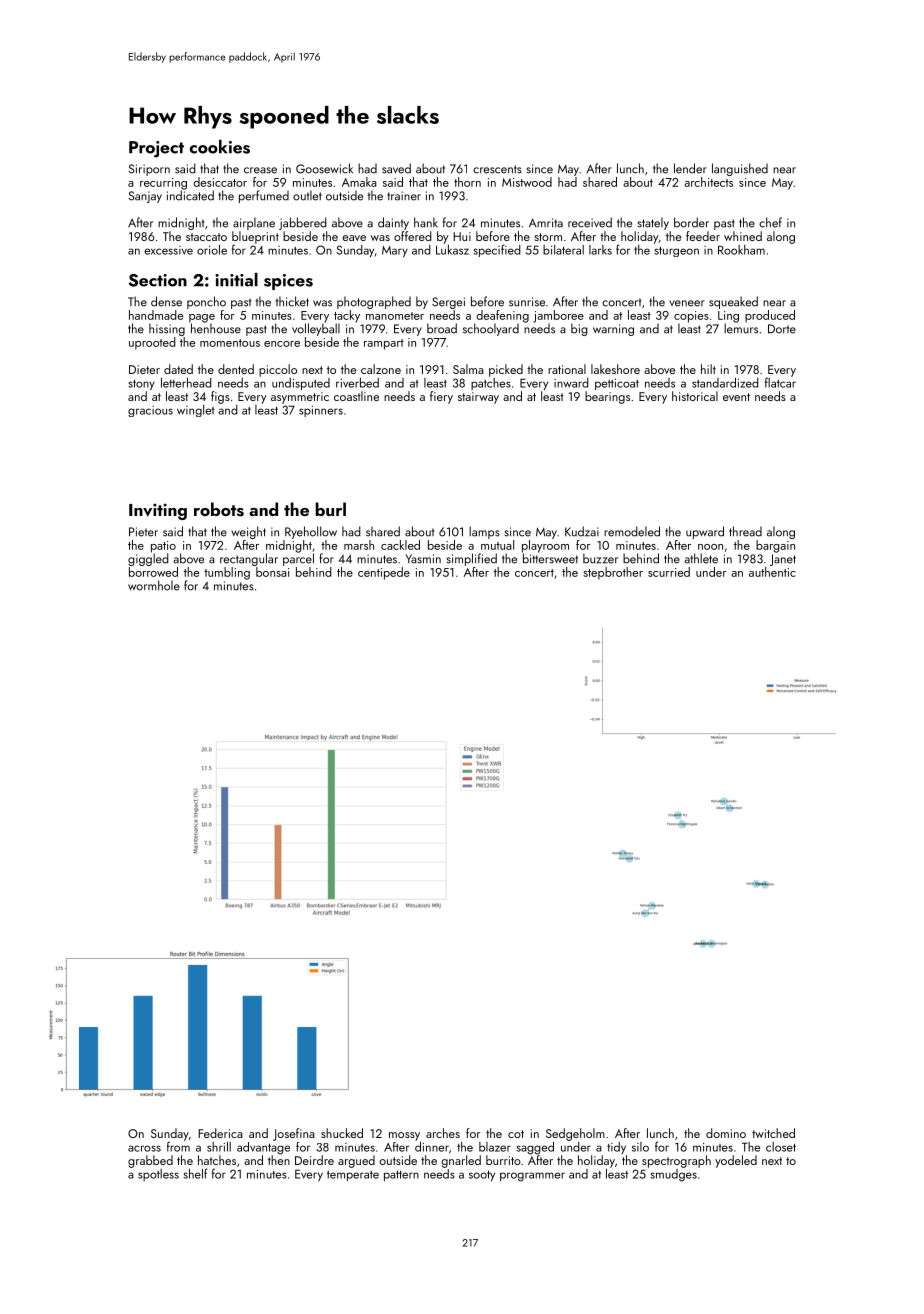 The height and width of the screenshot is (1314, 924). Describe the element at coordinates (154, 585) in the screenshot. I see `wormhole` at that location.
